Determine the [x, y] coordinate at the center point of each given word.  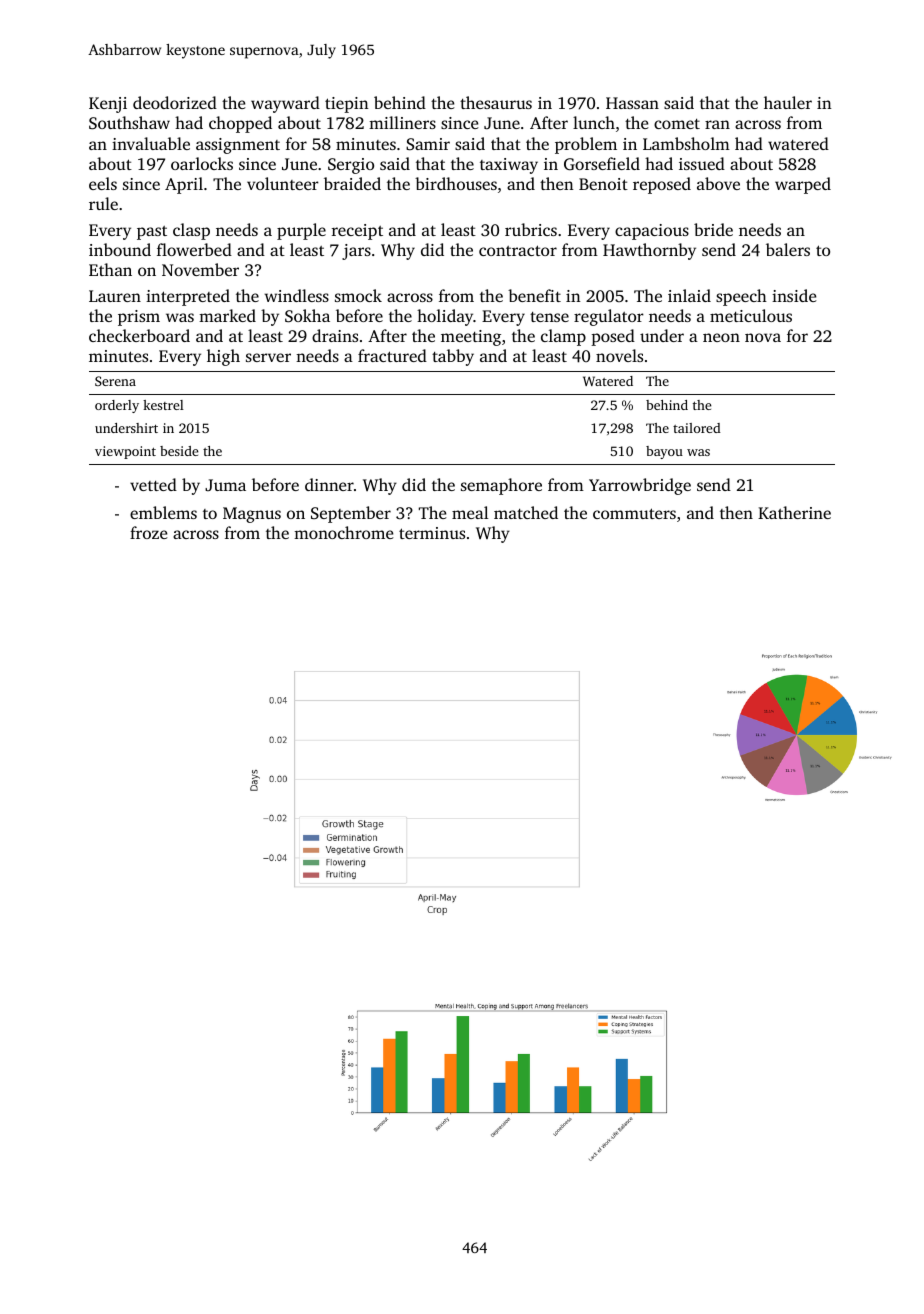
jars [356, 252]
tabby [453, 357]
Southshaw [129, 123]
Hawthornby [649, 251]
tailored [697, 428]
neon [721, 337]
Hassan [632, 103]
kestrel [163, 405]
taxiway [509, 166]
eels [103, 183]
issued [702, 163]
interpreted [188, 297]
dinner [329, 484]
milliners [402, 122]
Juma [225, 485]
